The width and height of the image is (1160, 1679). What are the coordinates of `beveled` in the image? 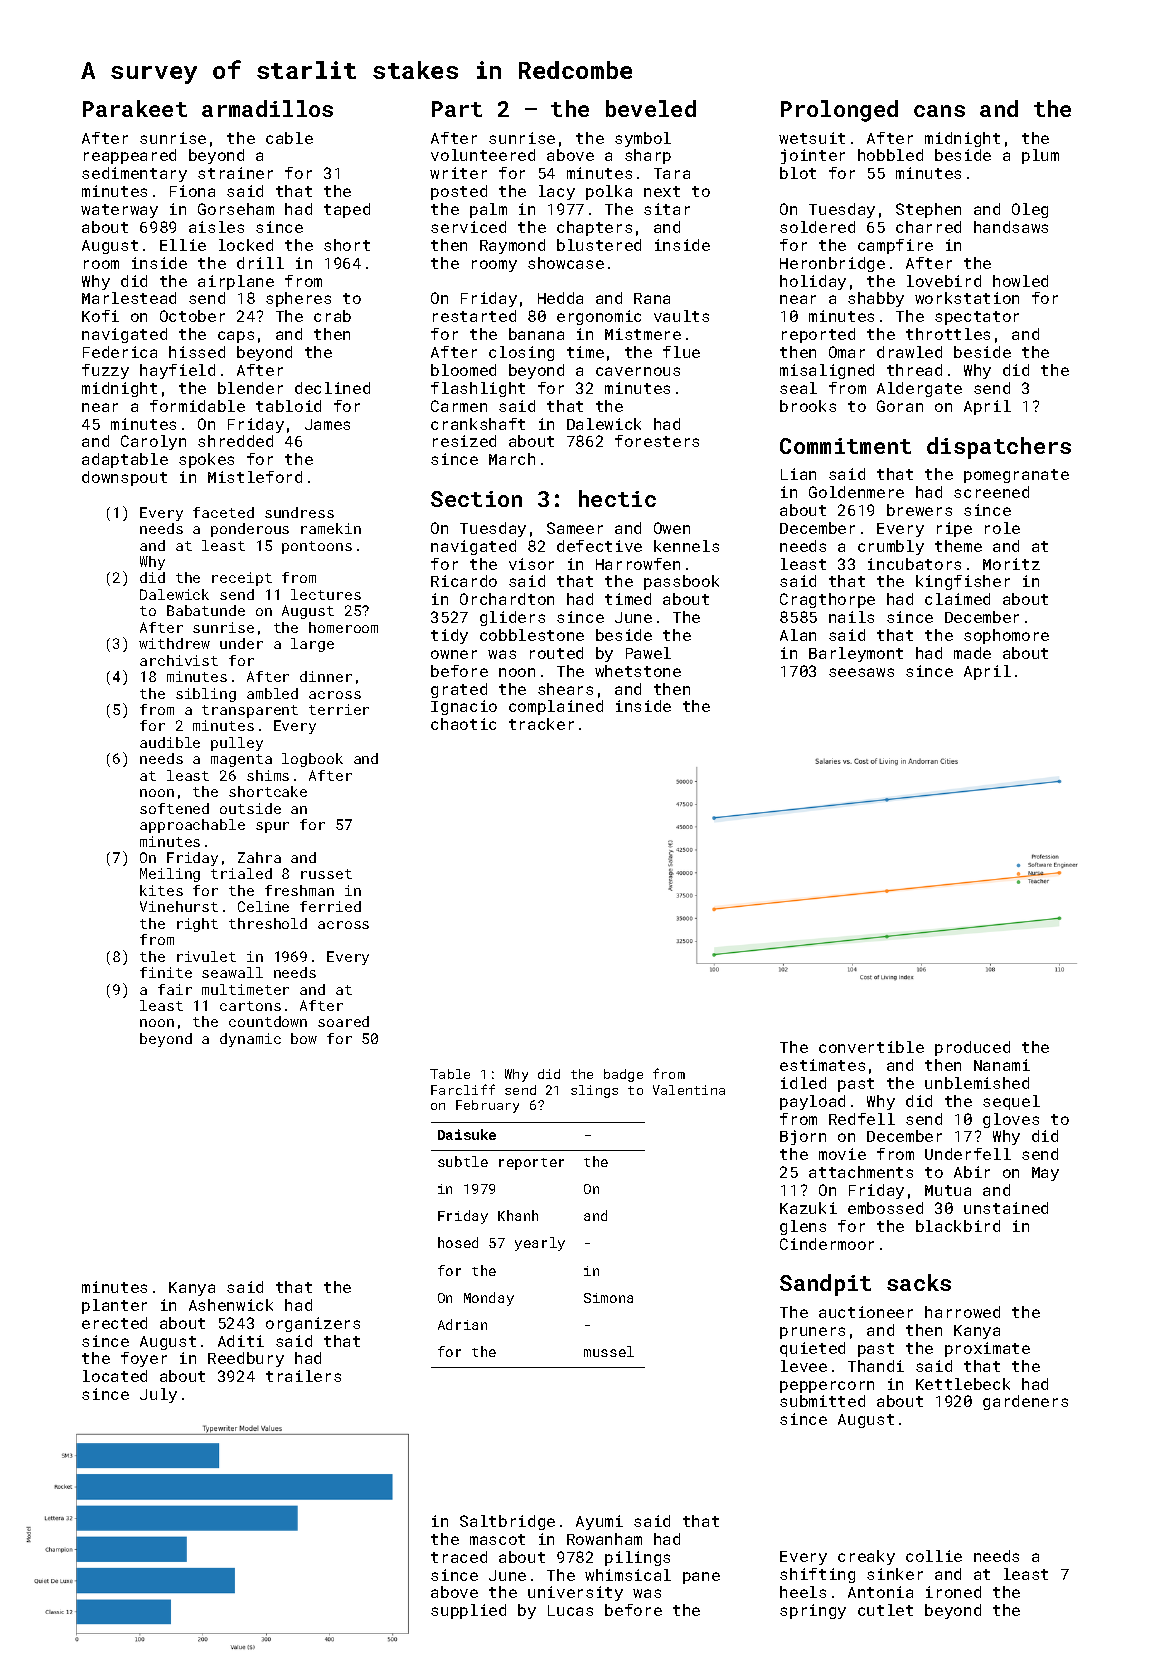 It's located at (651, 108).
